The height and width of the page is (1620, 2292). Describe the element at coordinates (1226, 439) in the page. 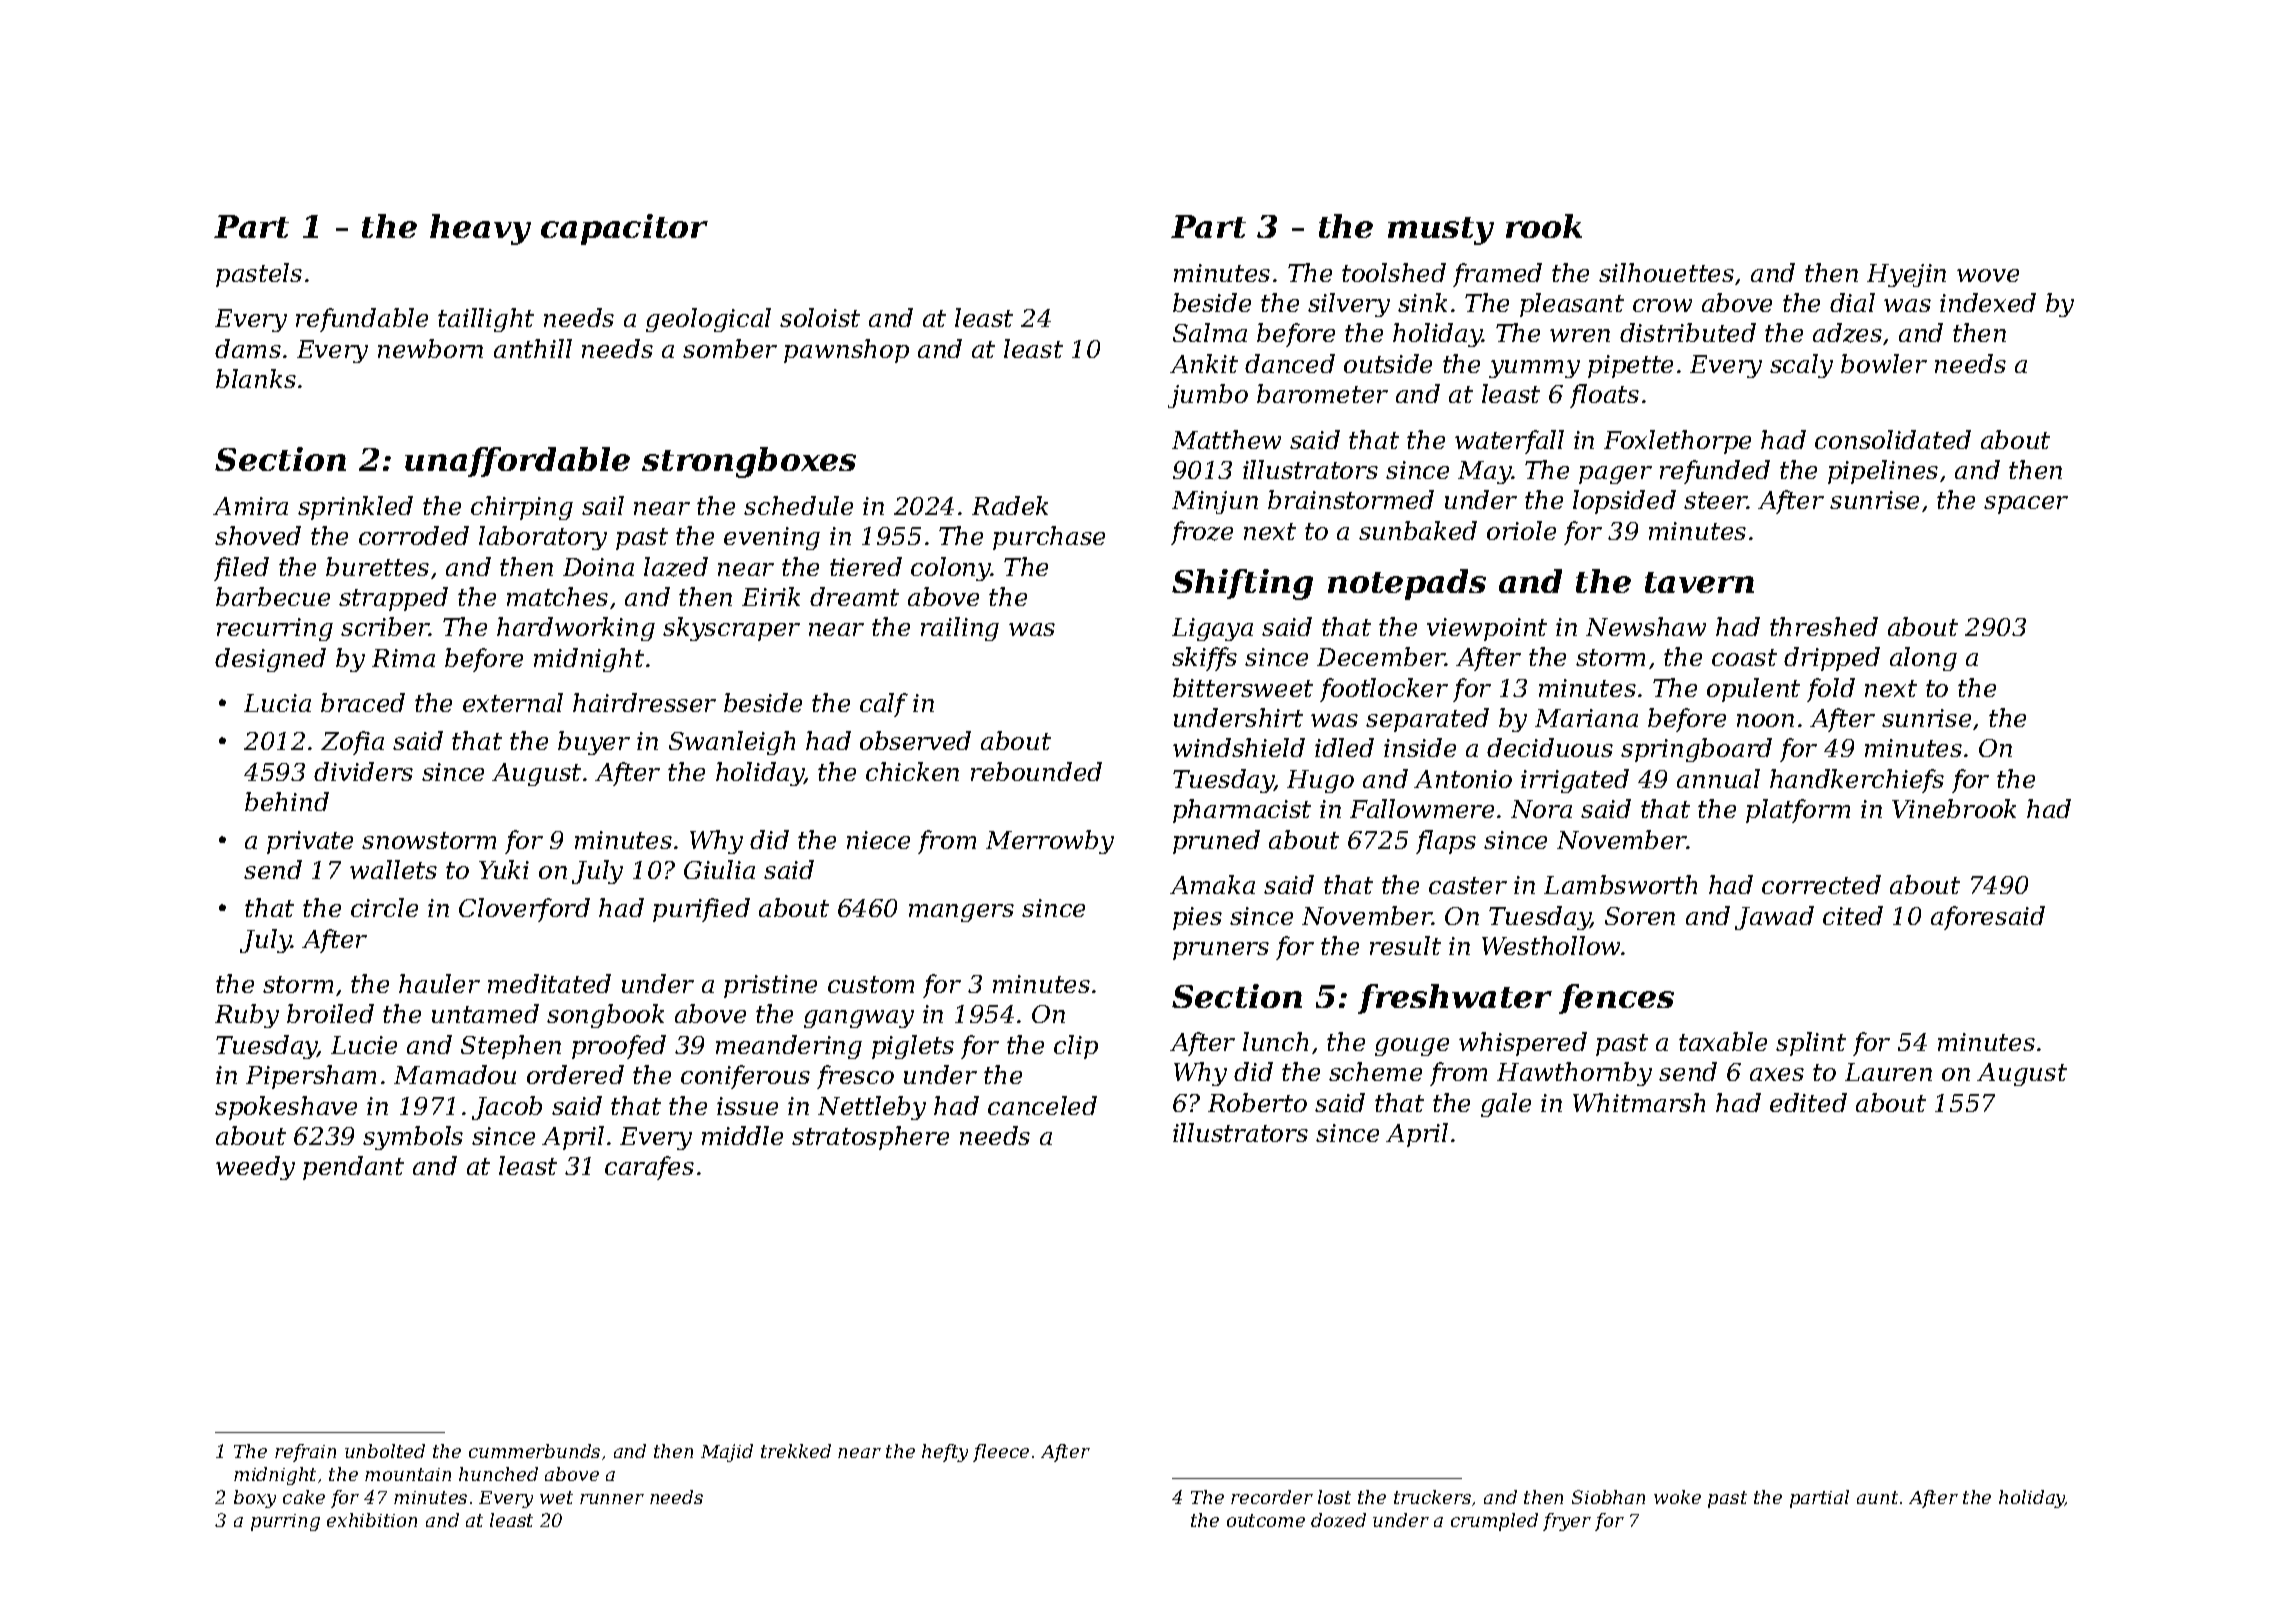

I see `Matthew` at that location.
